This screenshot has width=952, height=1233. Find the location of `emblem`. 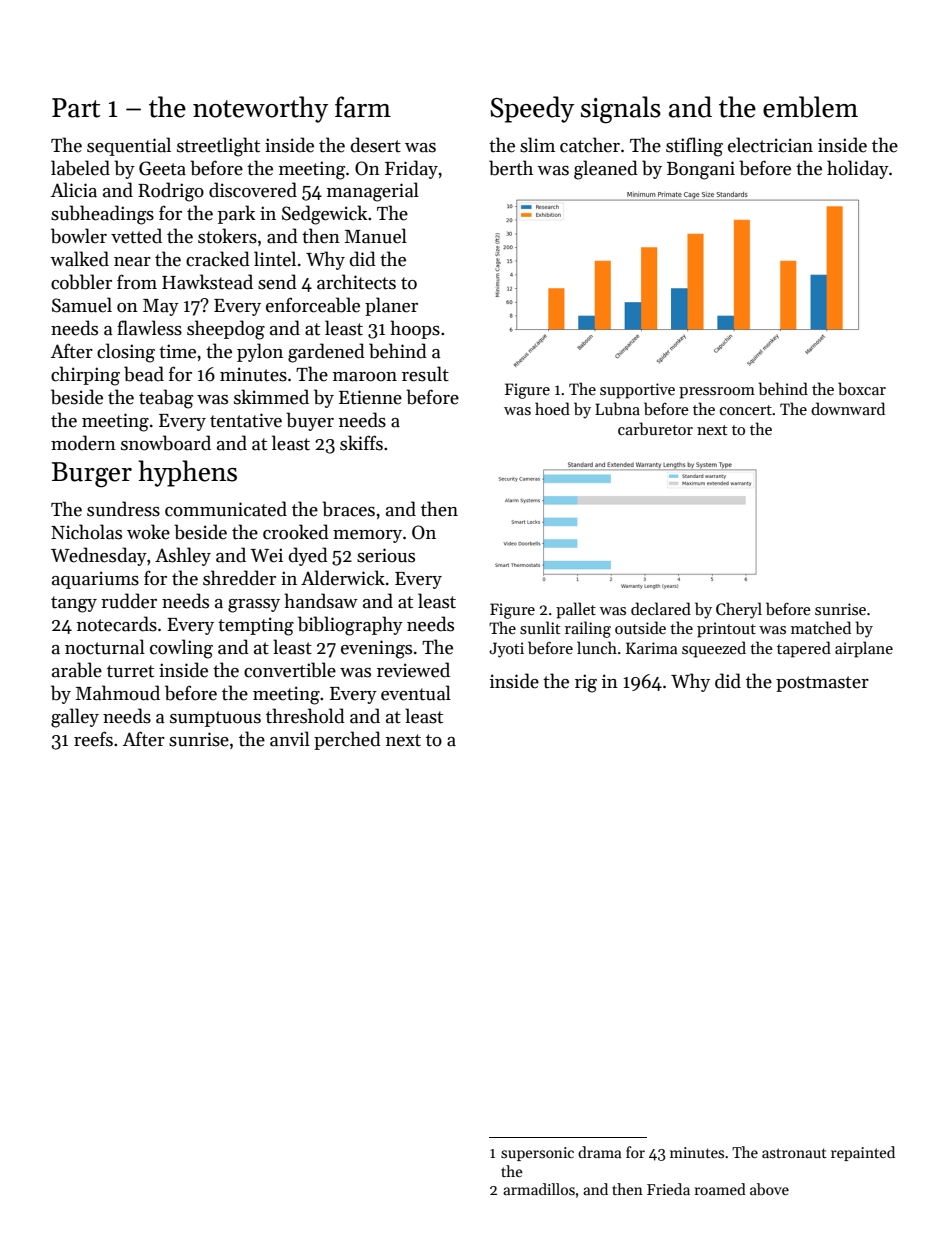

emblem is located at coordinates (810, 107).
